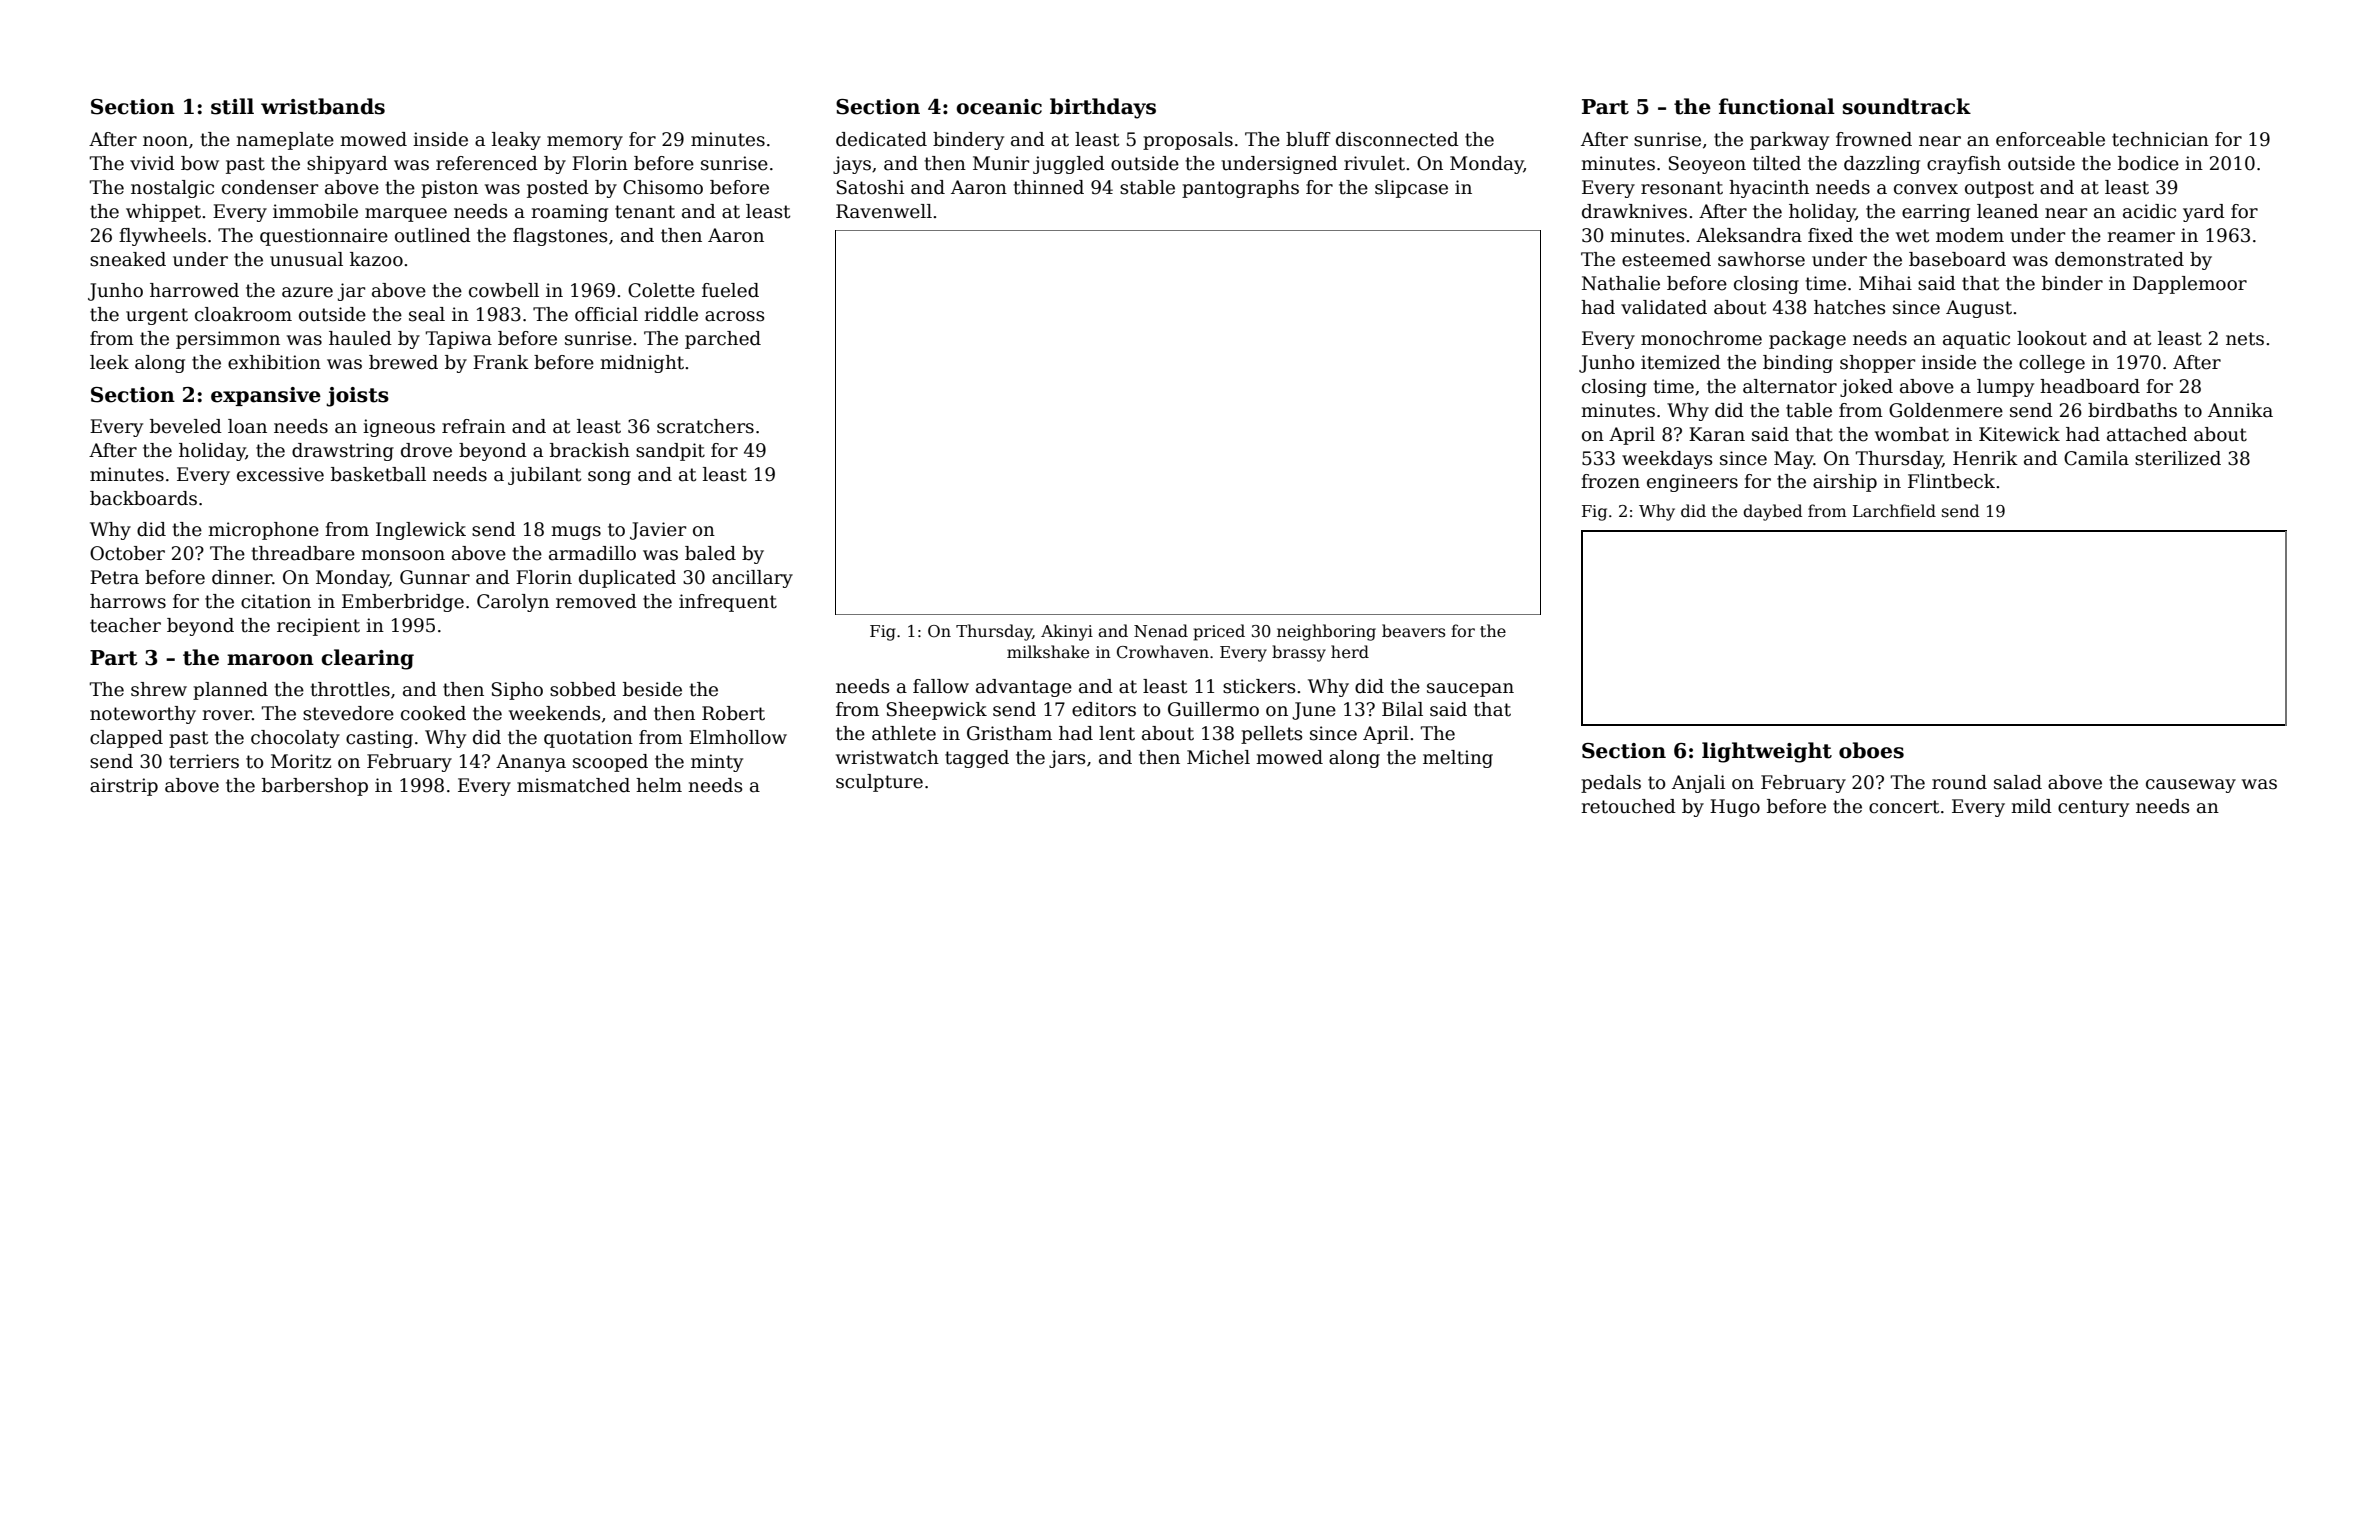 The width and height of the screenshot is (2376, 1537). Describe the element at coordinates (879, 783) in the screenshot. I see `sculpture` at that location.
